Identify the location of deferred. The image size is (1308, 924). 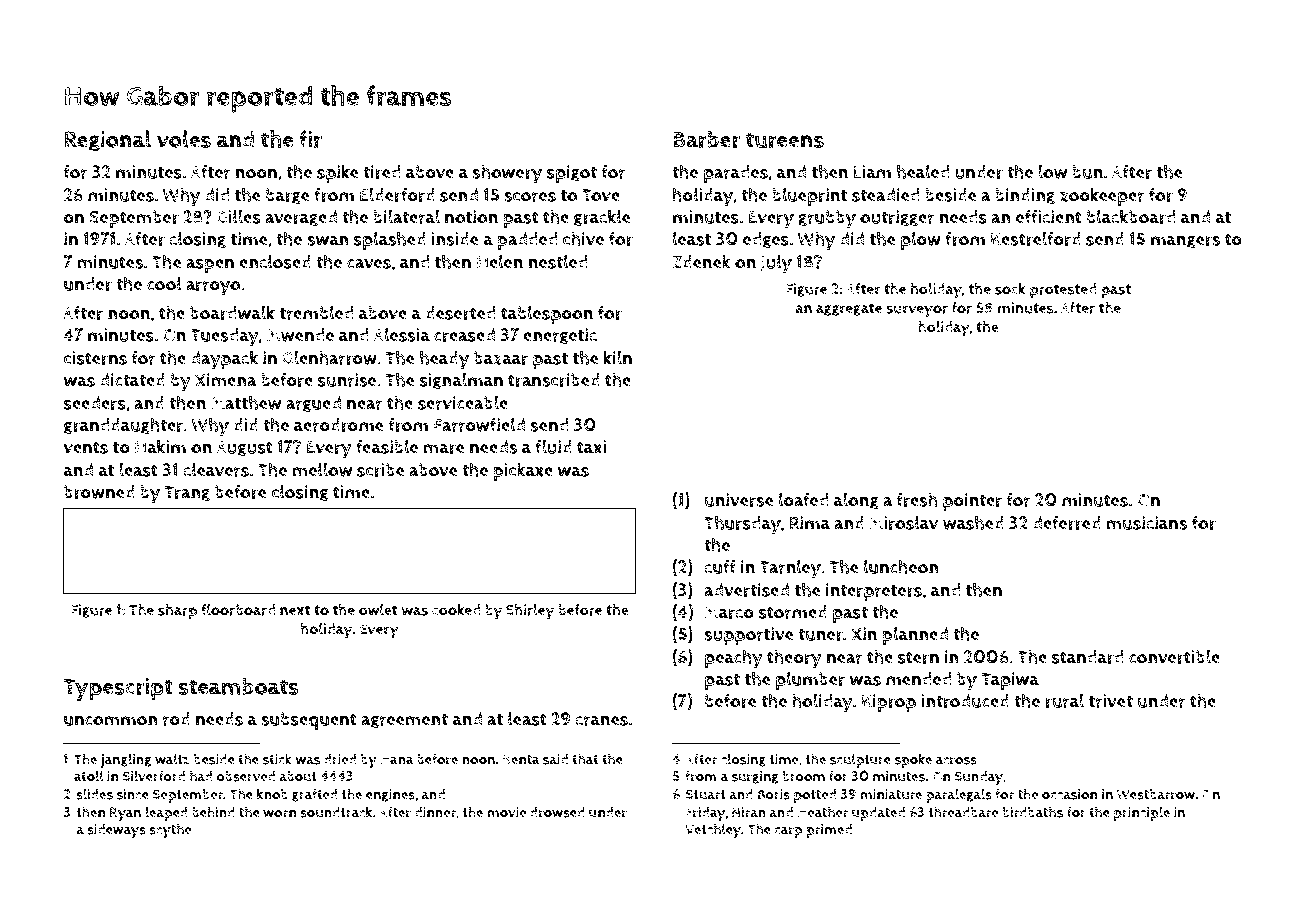
(1067, 523).
